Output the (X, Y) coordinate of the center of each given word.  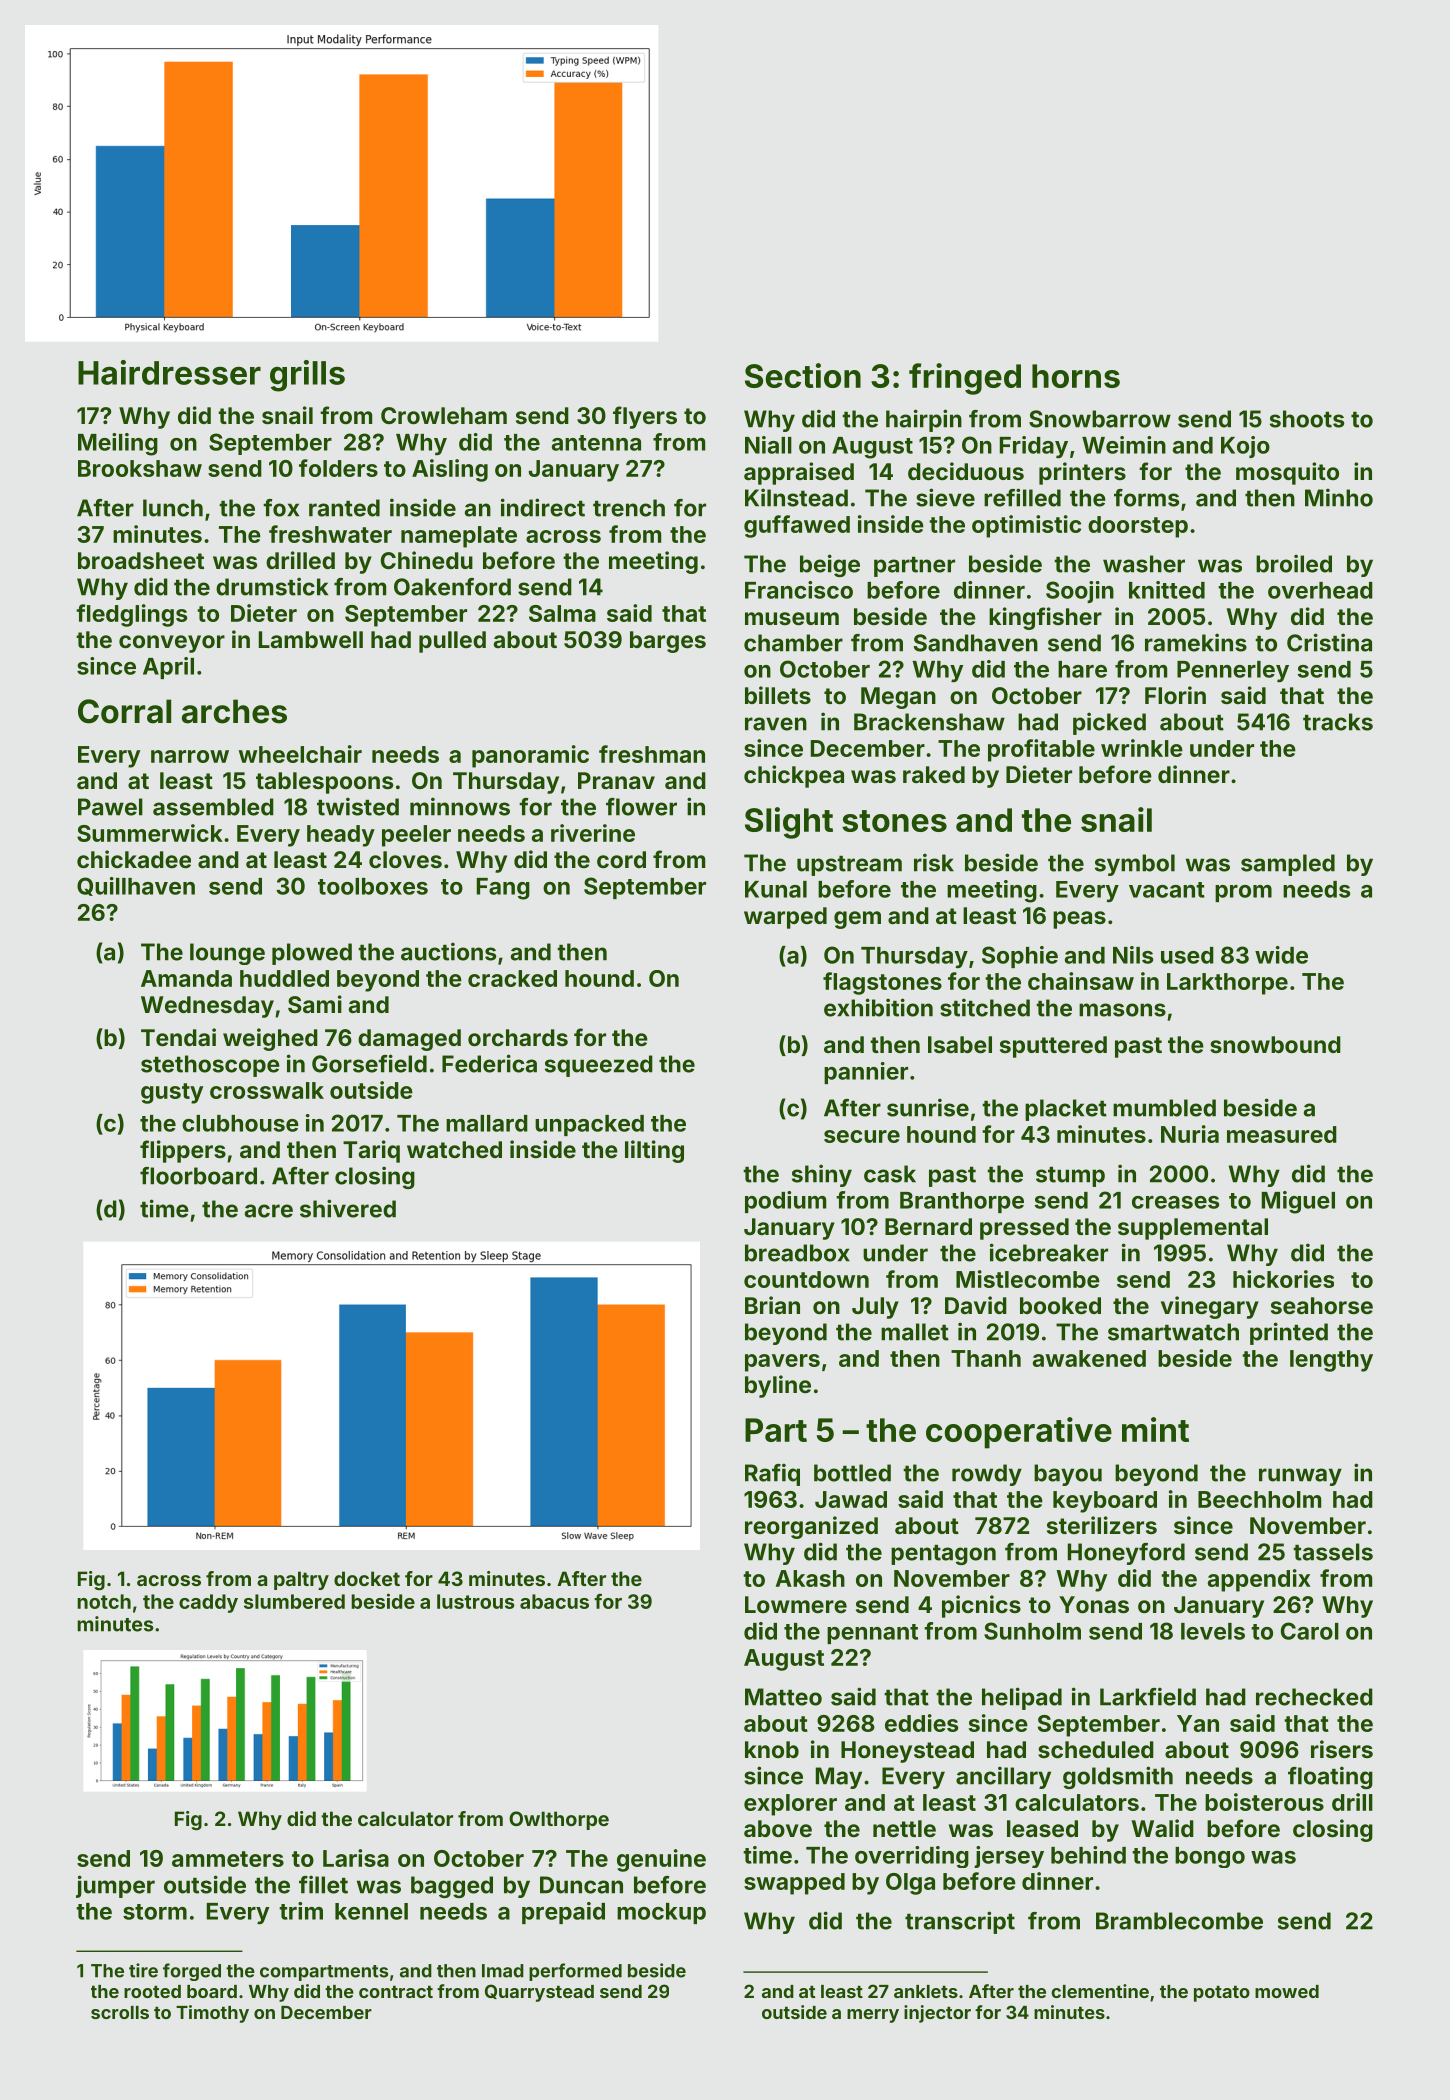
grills (307, 376)
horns (1076, 376)
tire (143, 1970)
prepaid (563, 1913)
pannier (866, 1073)
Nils (1133, 955)
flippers (183, 1151)
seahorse (1322, 1305)
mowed (1287, 1991)
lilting (654, 1151)
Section (803, 375)
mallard (487, 1123)
